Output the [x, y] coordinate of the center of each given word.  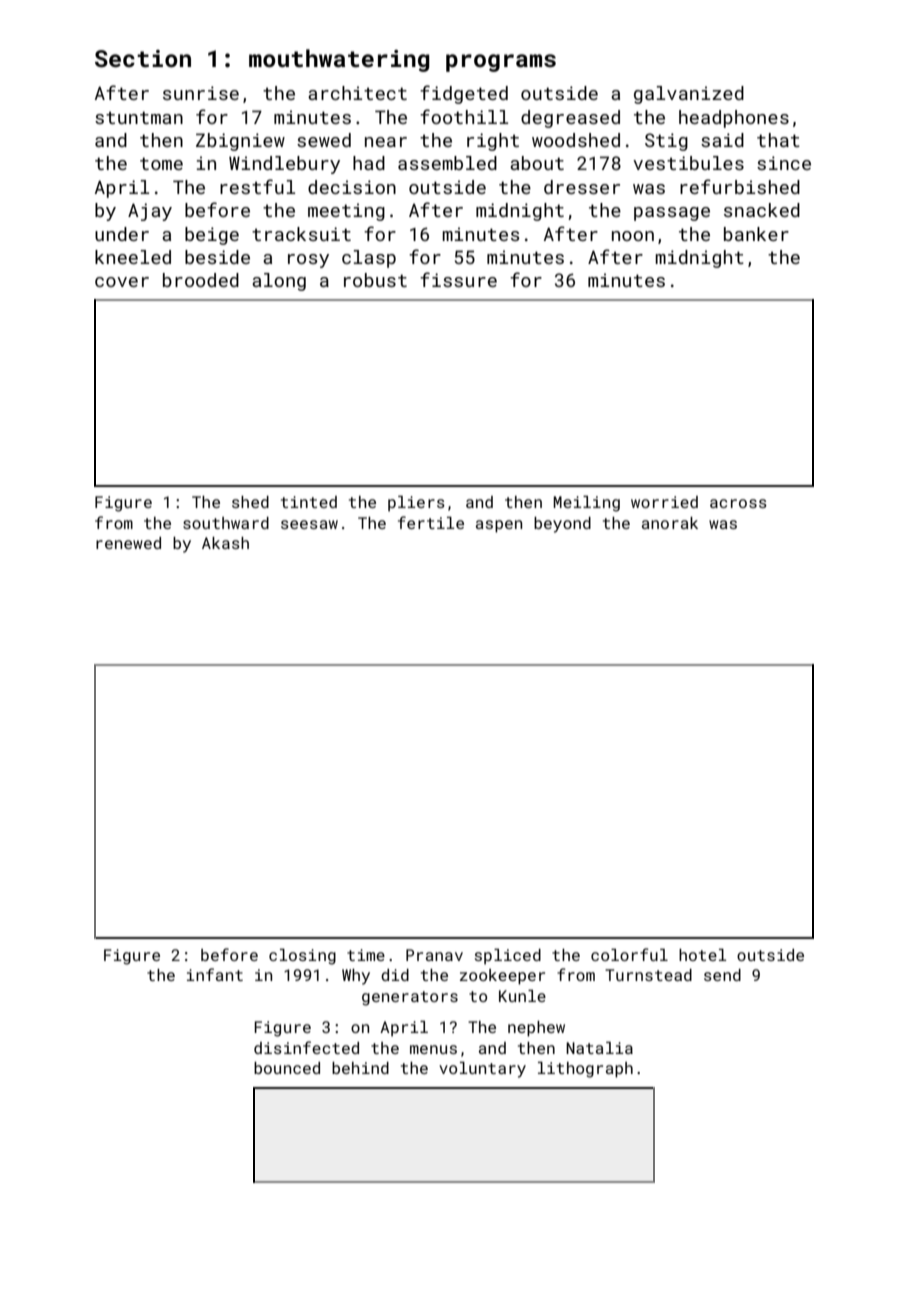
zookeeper [502, 977]
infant [215, 974]
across [738, 503]
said [722, 140]
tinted [309, 502]
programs [501, 63]
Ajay [150, 212]
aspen [499, 526]
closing [302, 957]
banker [756, 234]
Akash [225, 543]
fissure [458, 279]
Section [143, 58]
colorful [629, 954]
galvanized [689, 95]
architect [357, 93]
